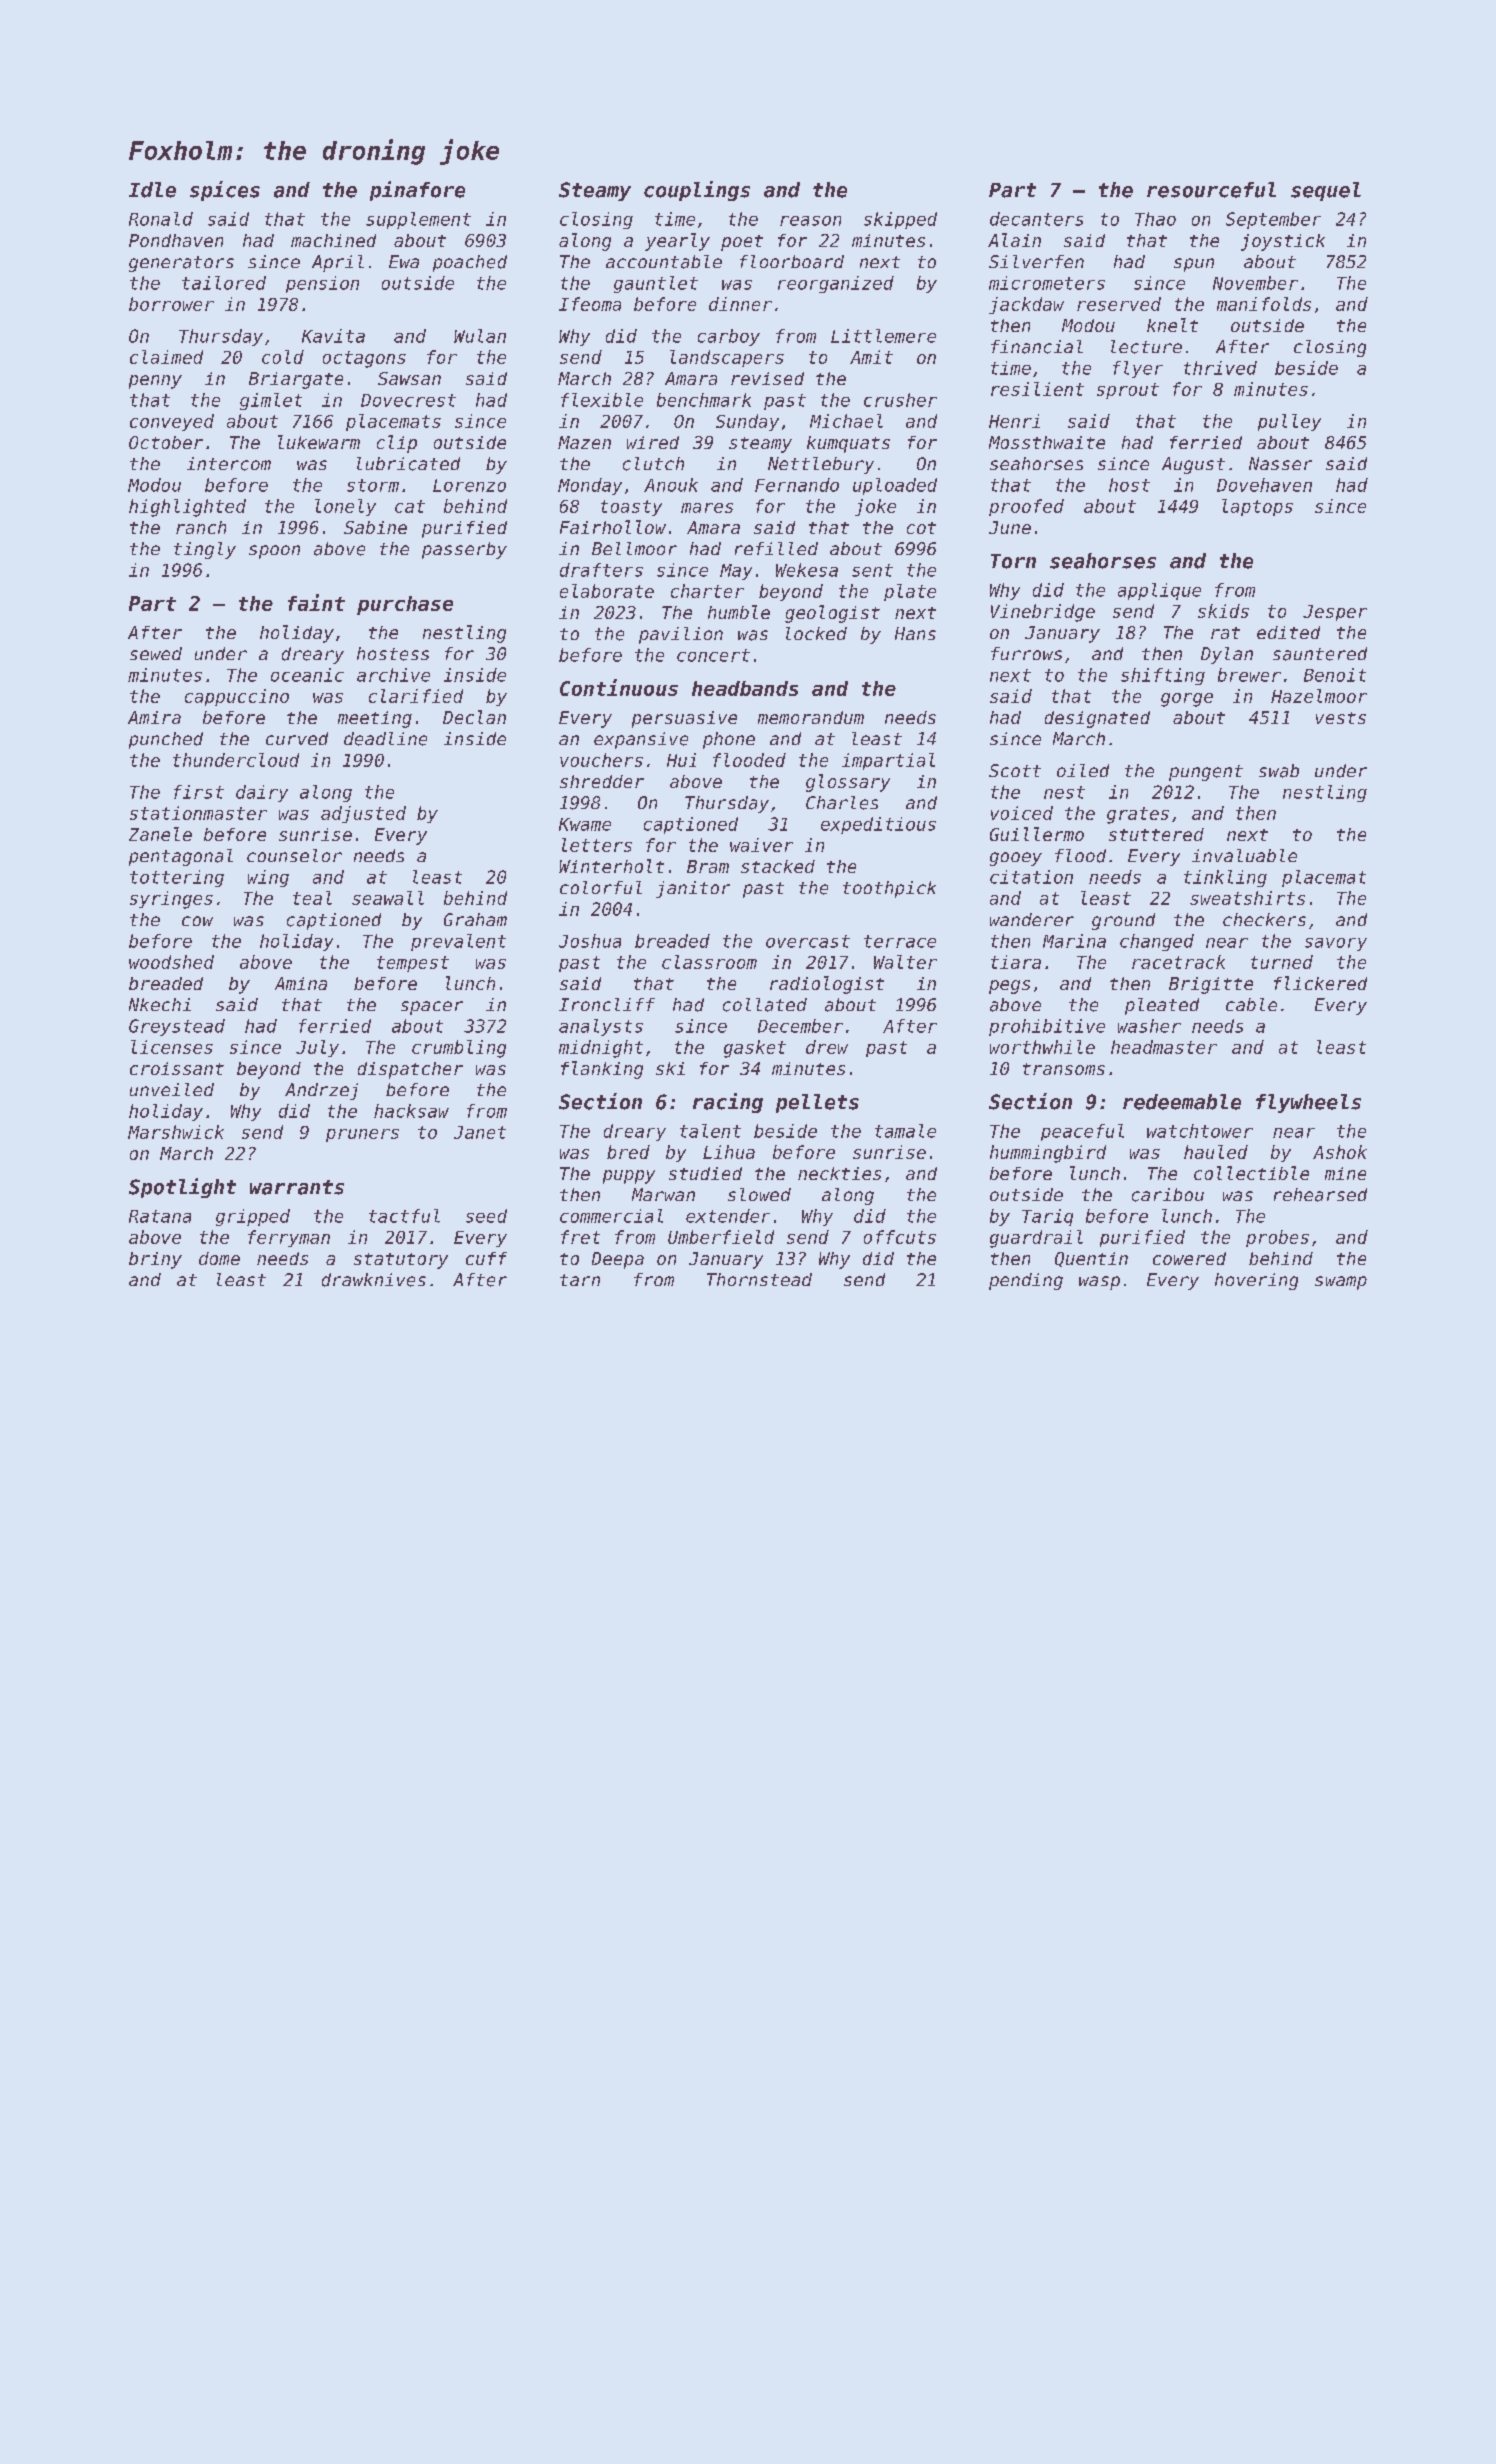 The image size is (1496, 2464). What do you see at coordinates (253, 1217) in the screenshot?
I see `gripped` at bounding box center [253, 1217].
